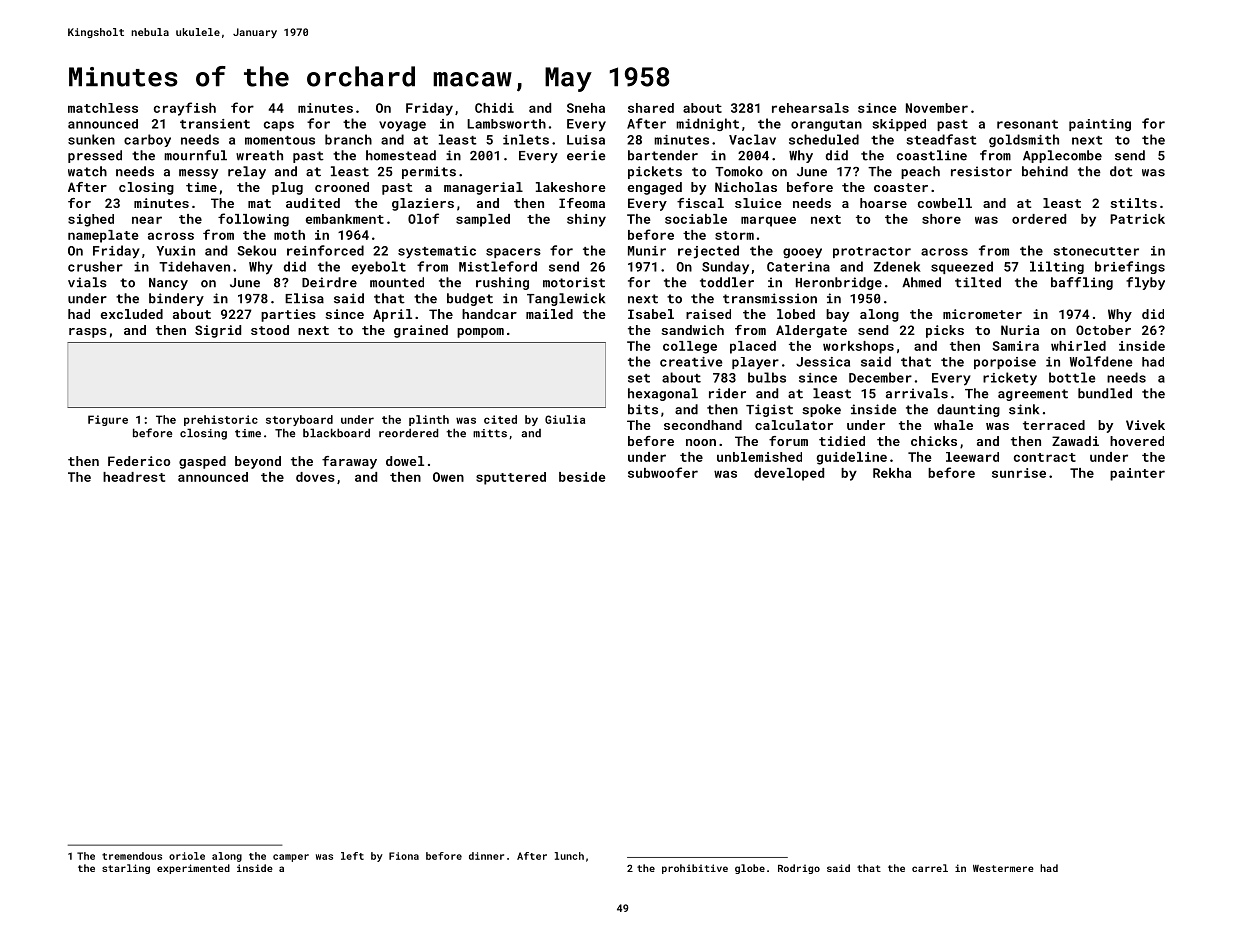  Describe the element at coordinates (1133, 203) in the screenshot. I see `stilts` at that location.
